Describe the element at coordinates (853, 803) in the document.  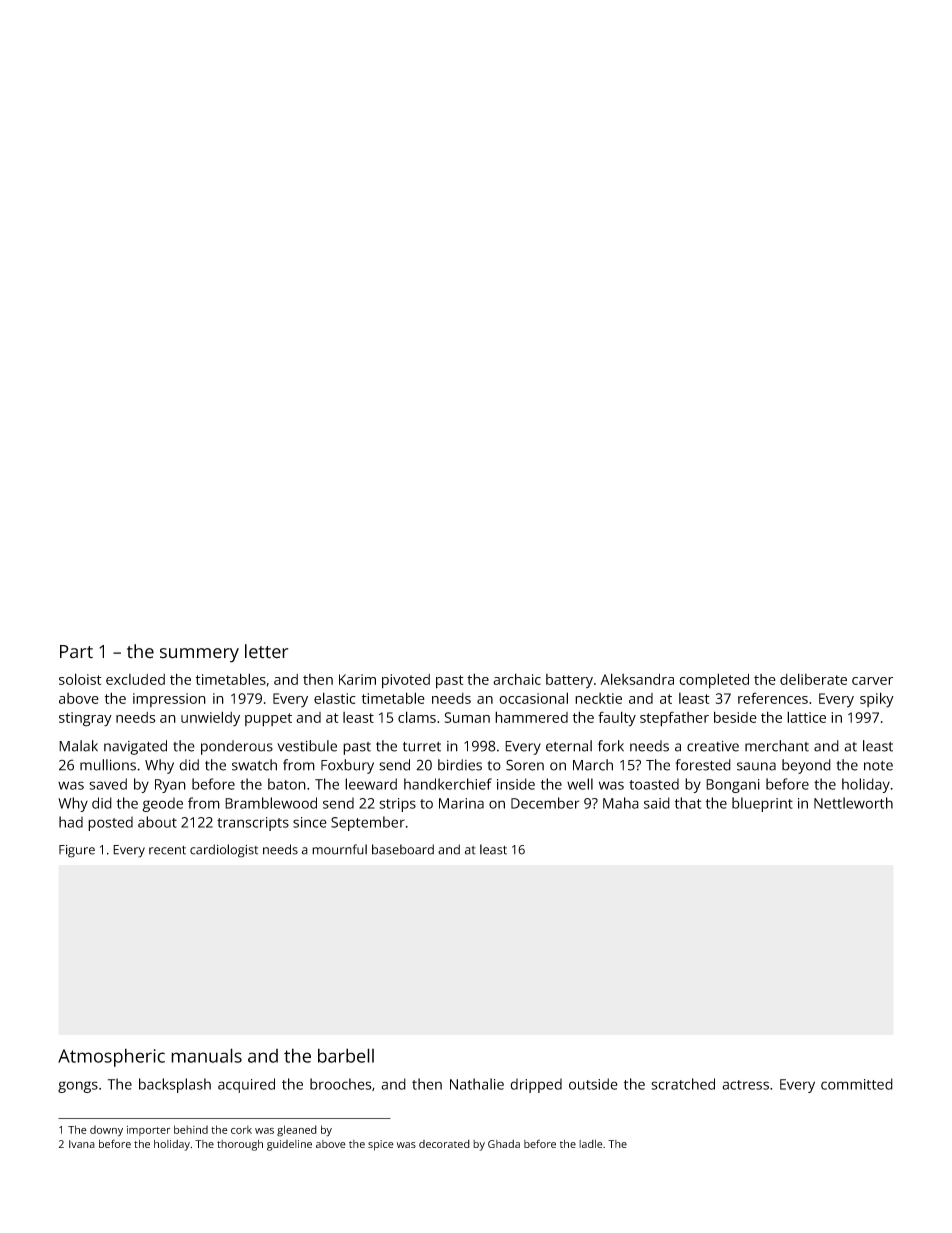
I see `Nettleworth` at that location.
